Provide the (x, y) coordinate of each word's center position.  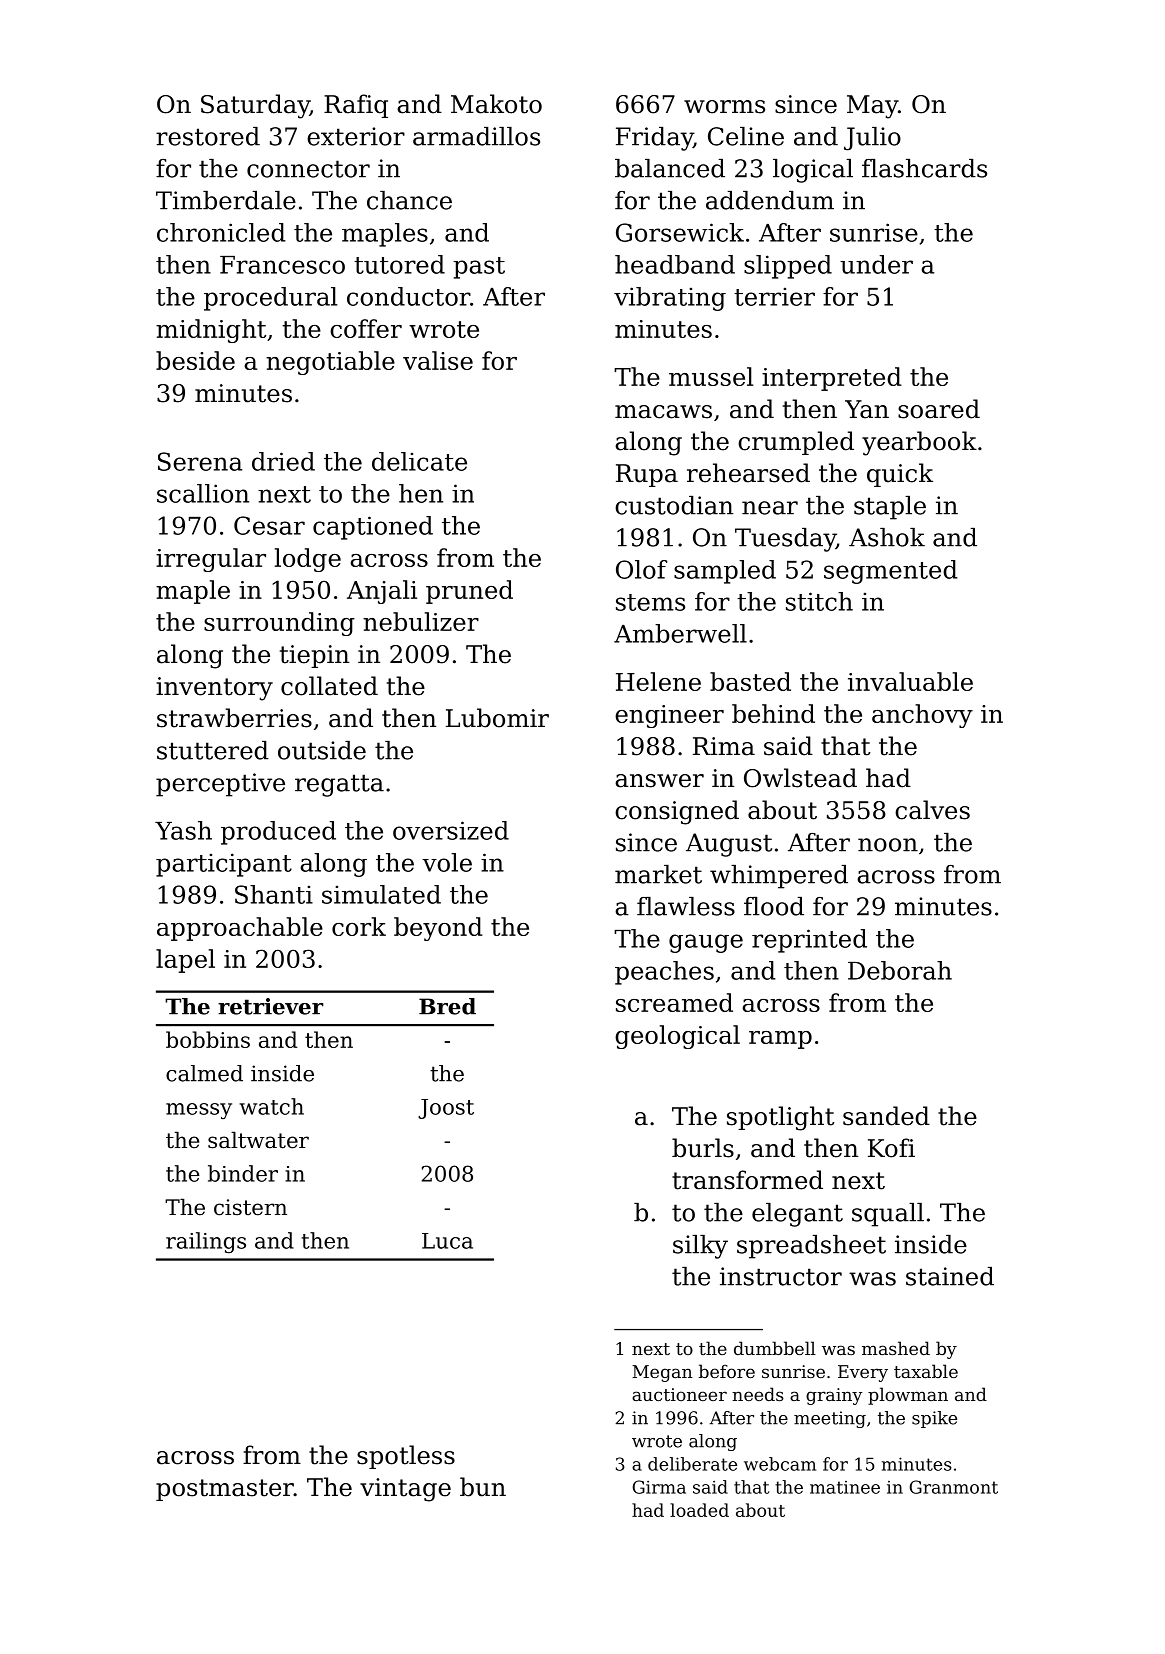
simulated (381, 894)
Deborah (900, 970)
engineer (669, 716)
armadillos (476, 136)
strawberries (234, 718)
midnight (211, 331)
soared (939, 409)
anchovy (922, 716)
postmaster (225, 1490)
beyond (438, 929)
